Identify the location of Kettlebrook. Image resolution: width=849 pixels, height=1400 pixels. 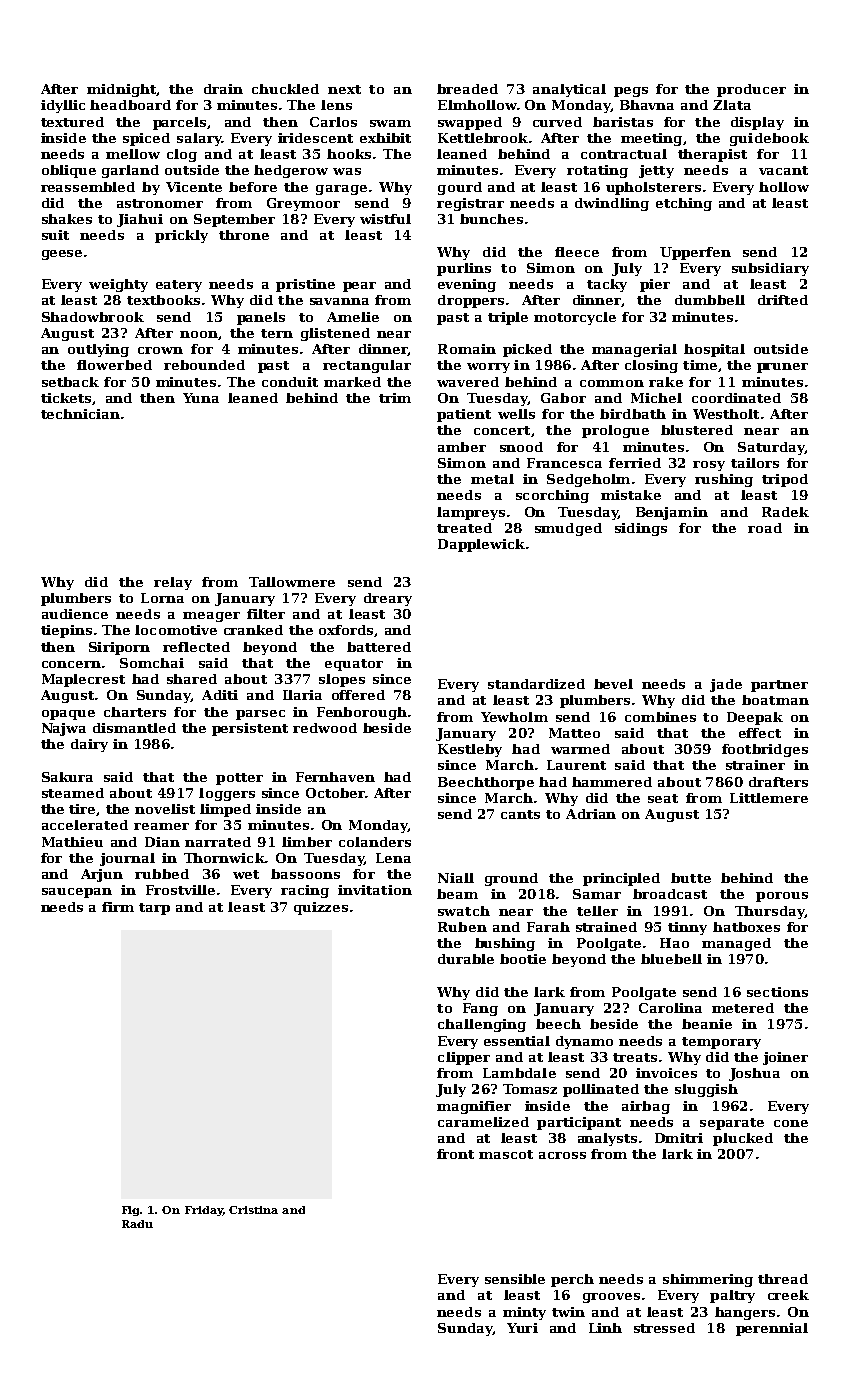
(483, 138).
